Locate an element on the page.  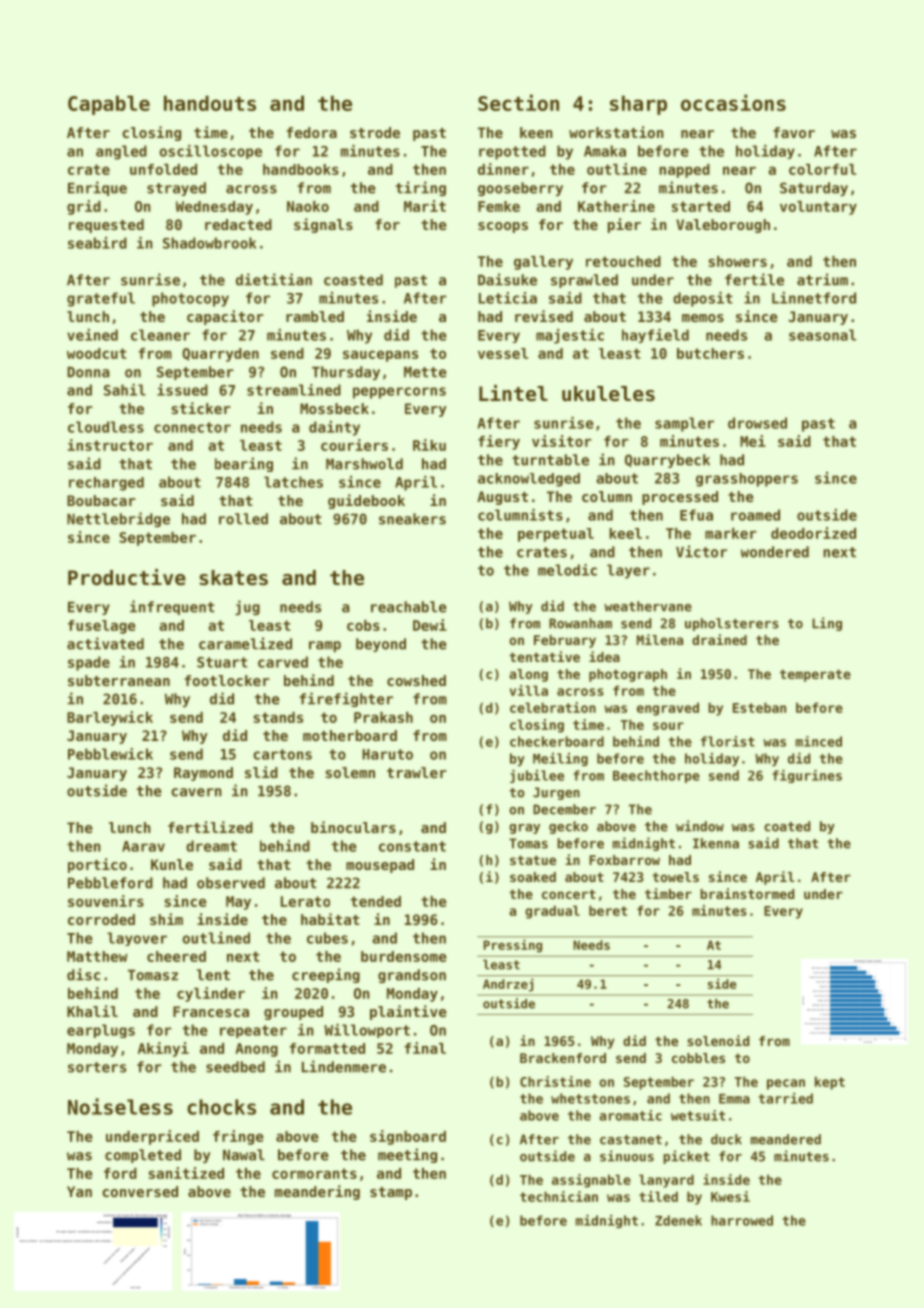
skates is located at coordinates (233, 578).
